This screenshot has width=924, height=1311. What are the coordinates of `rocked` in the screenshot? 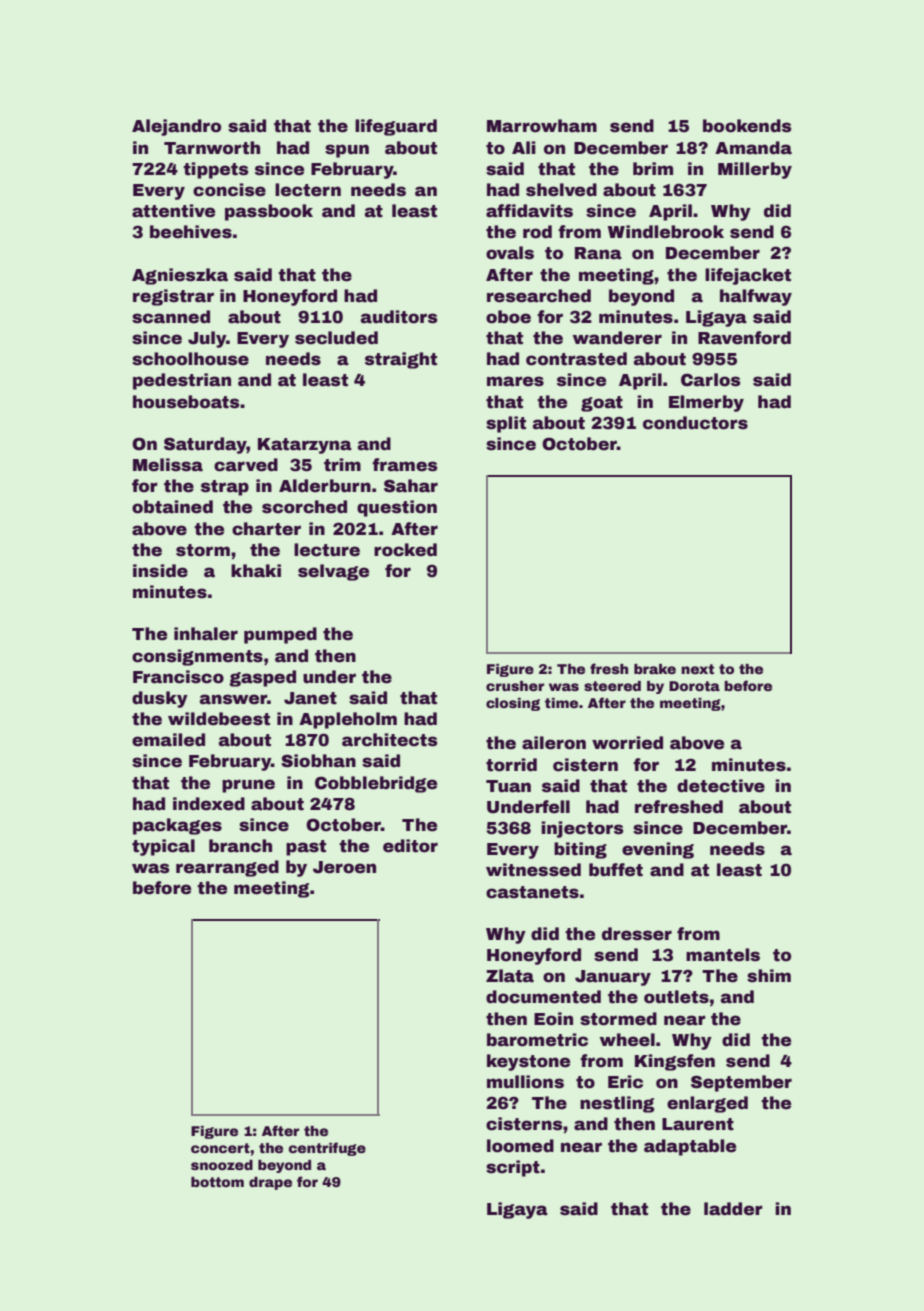 It's located at (405, 550).
